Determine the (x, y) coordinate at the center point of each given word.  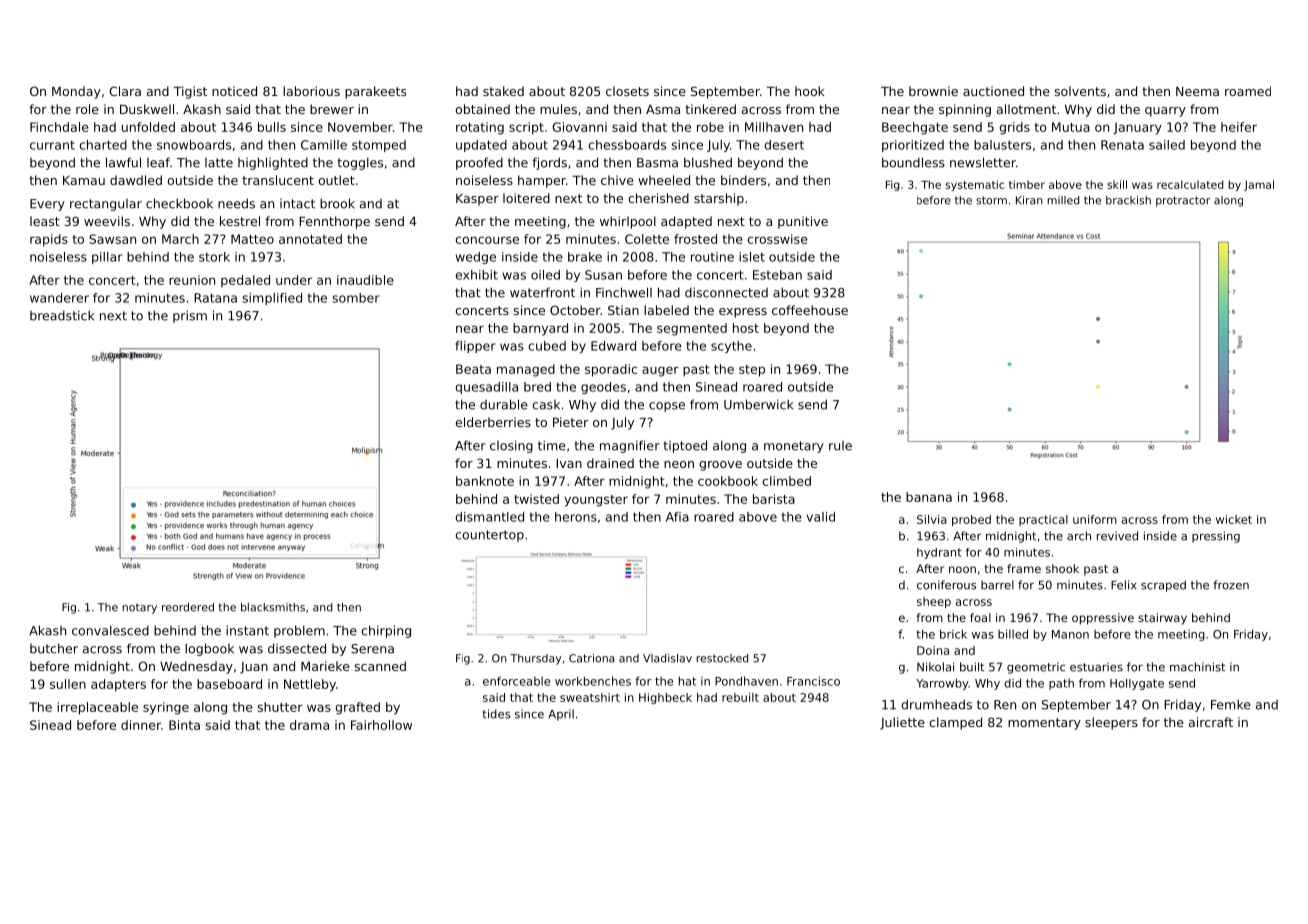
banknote (485, 481)
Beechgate (915, 128)
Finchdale (59, 127)
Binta (184, 725)
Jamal (1259, 185)
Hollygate (1137, 684)
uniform (1095, 519)
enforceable (516, 681)
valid (820, 517)
